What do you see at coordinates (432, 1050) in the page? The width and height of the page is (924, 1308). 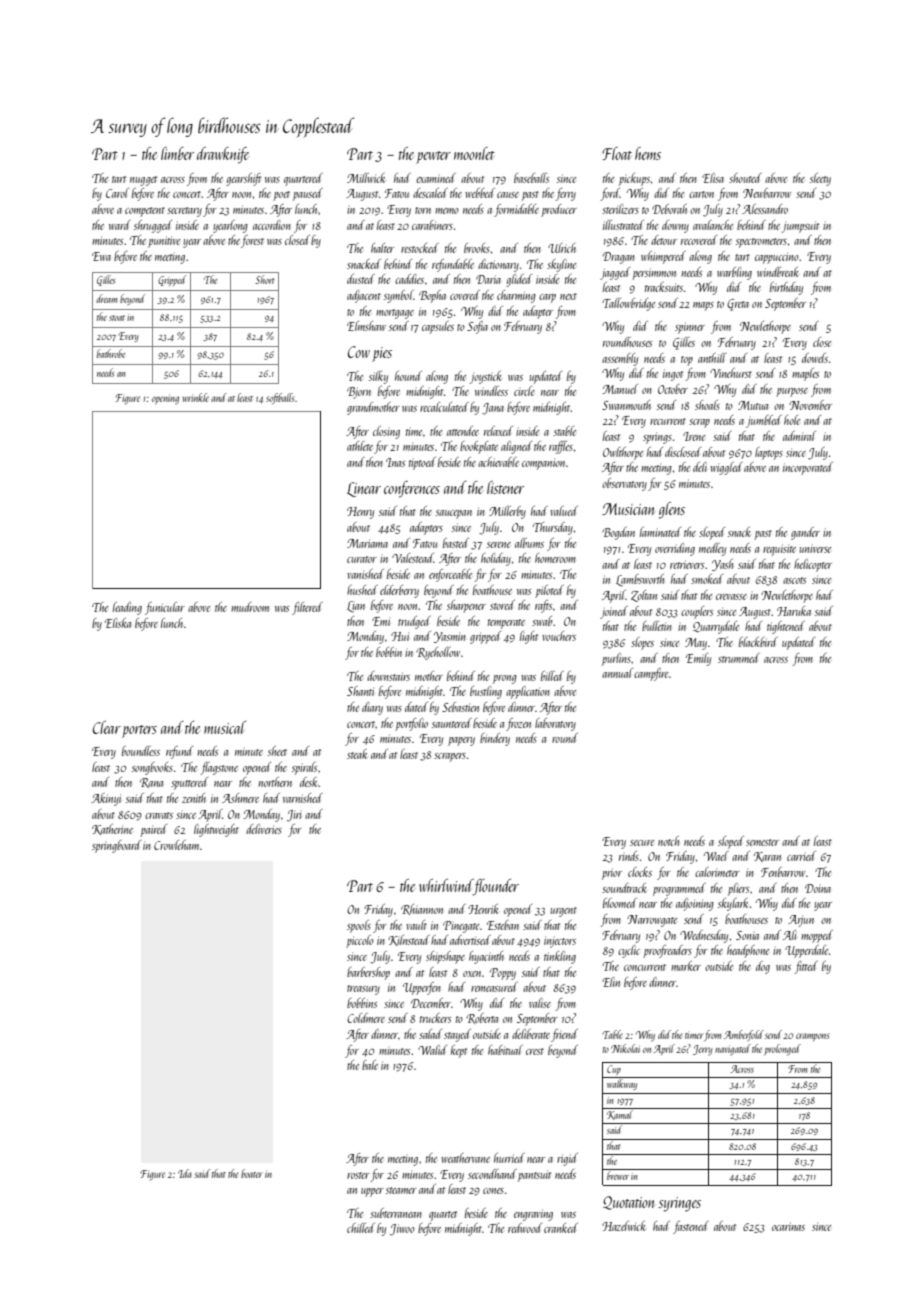 I see `Walid` at bounding box center [432, 1050].
